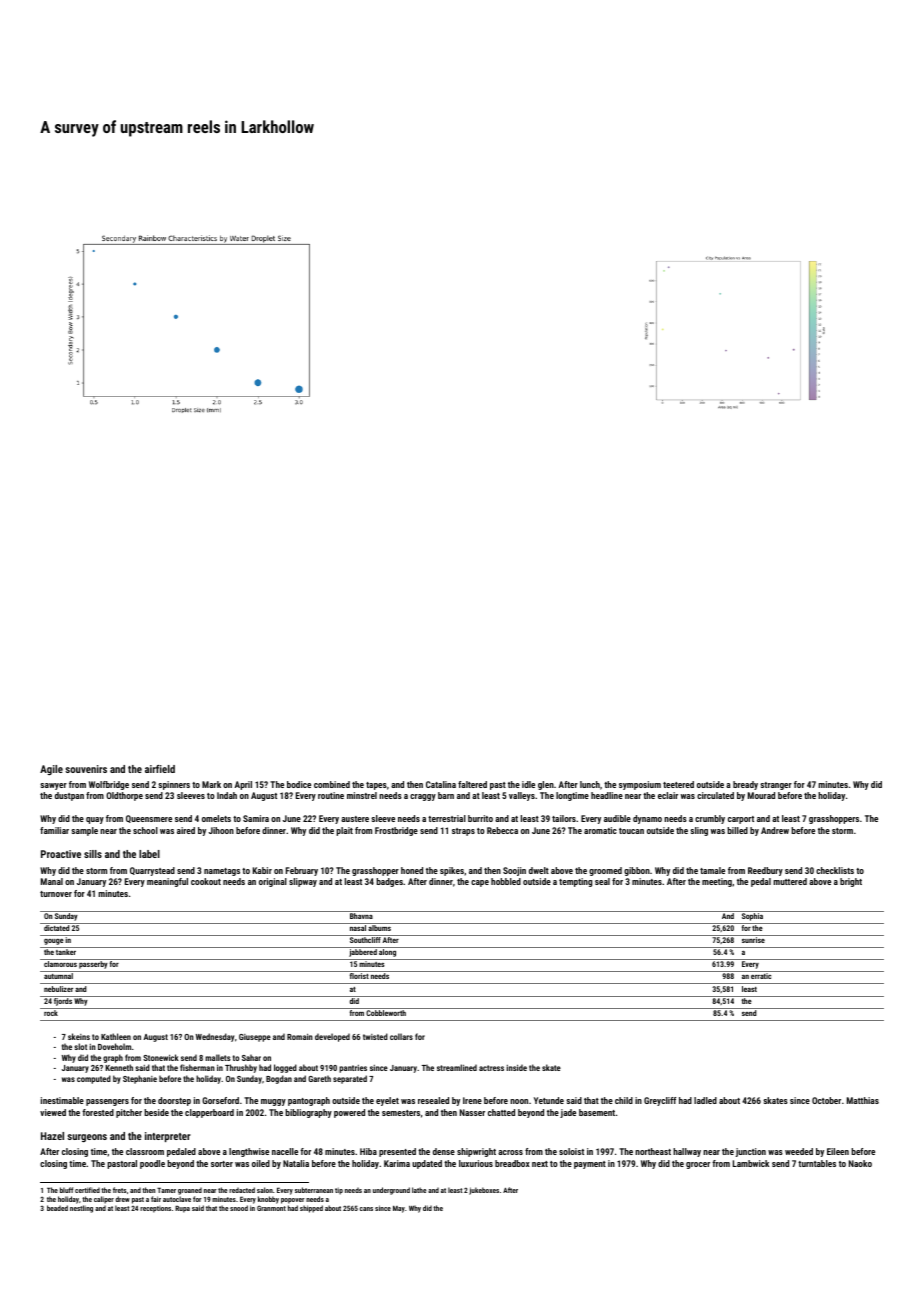 Image resolution: width=924 pixels, height=1308 pixels. I want to click on bright, so click(851, 882).
